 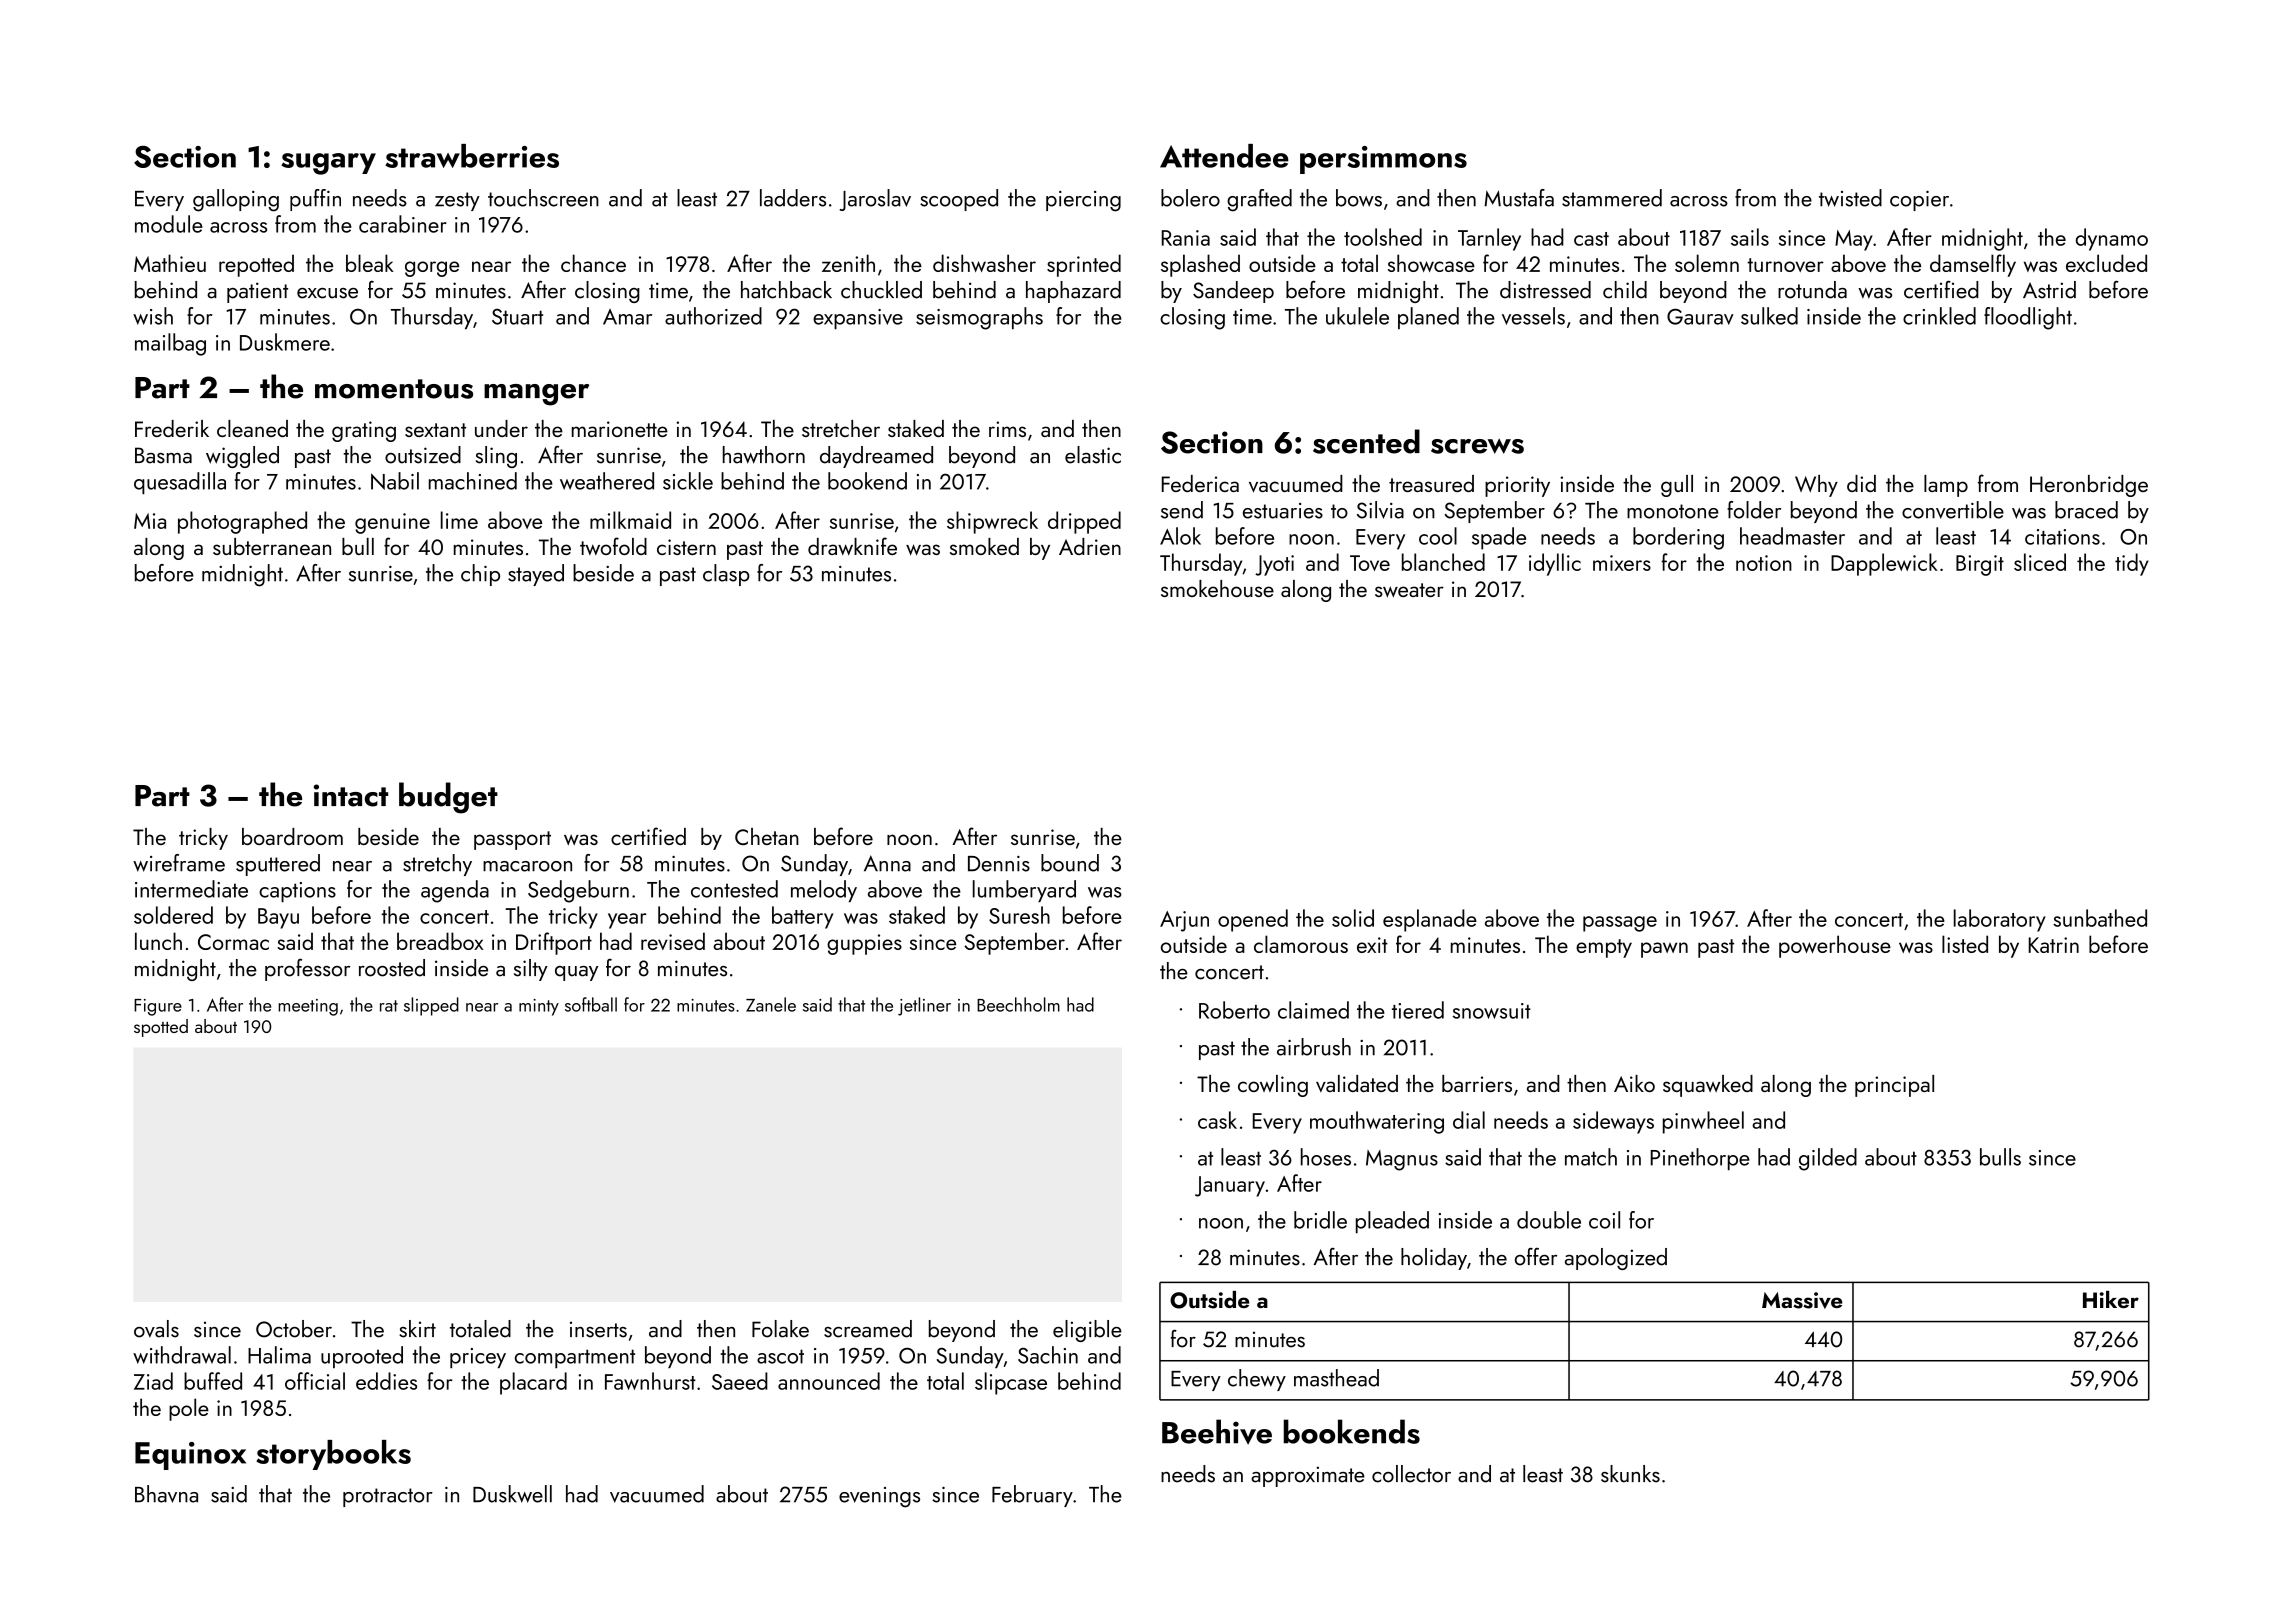 What do you see at coordinates (161, 1028) in the screenshot?
I see `spotted` at bounding box center [161, 1028].
